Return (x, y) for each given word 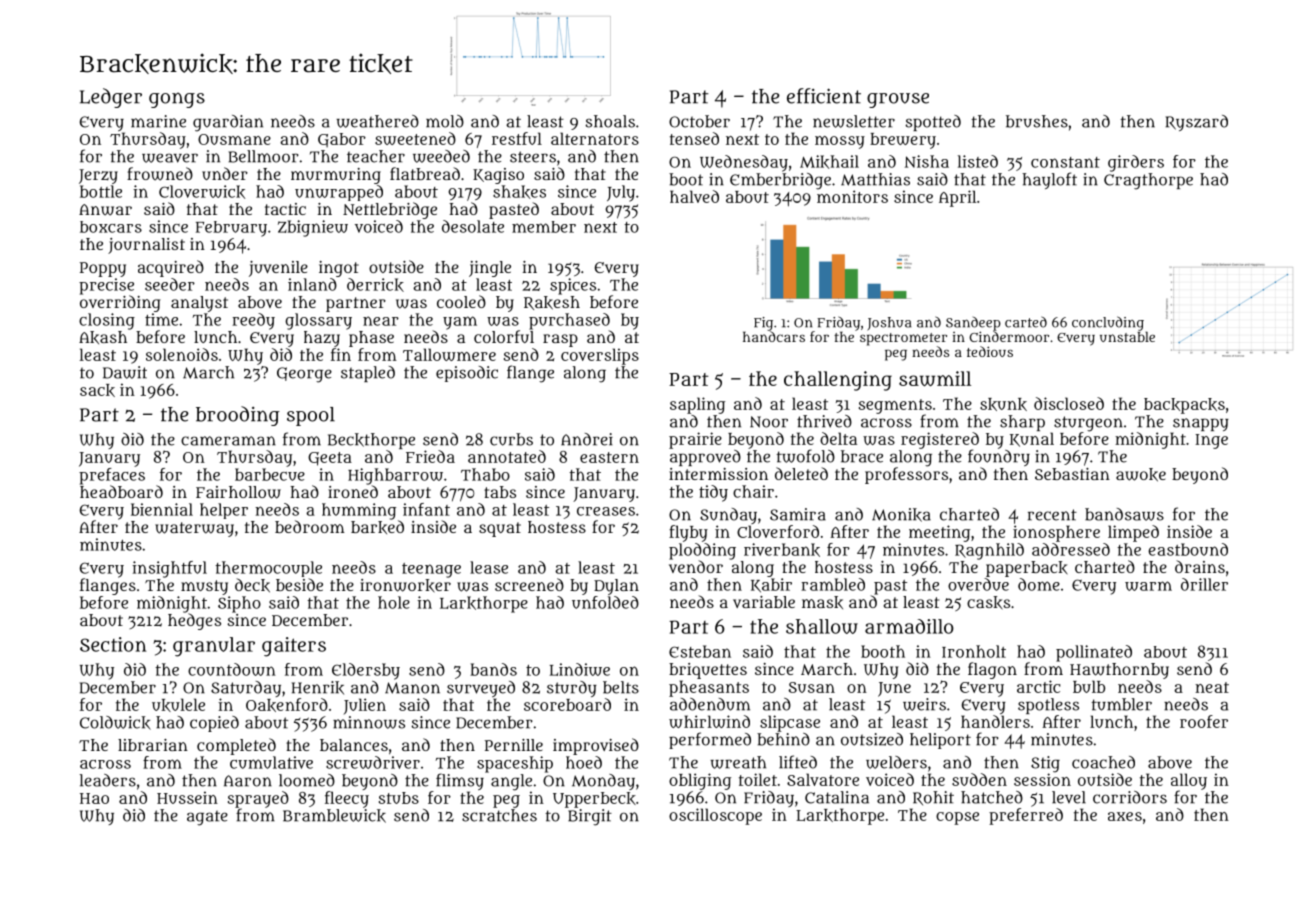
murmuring (336, 176)
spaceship (515, 764)
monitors (852, 196)
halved (694, 196)
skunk (1003, 404)
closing (107, 321)
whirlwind (709, 721)
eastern (609, 457)
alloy (1189, 781)
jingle (490, 269)
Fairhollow (238, 492)
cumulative (271, 762)
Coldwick (115, 723)
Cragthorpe (1148, 181)
